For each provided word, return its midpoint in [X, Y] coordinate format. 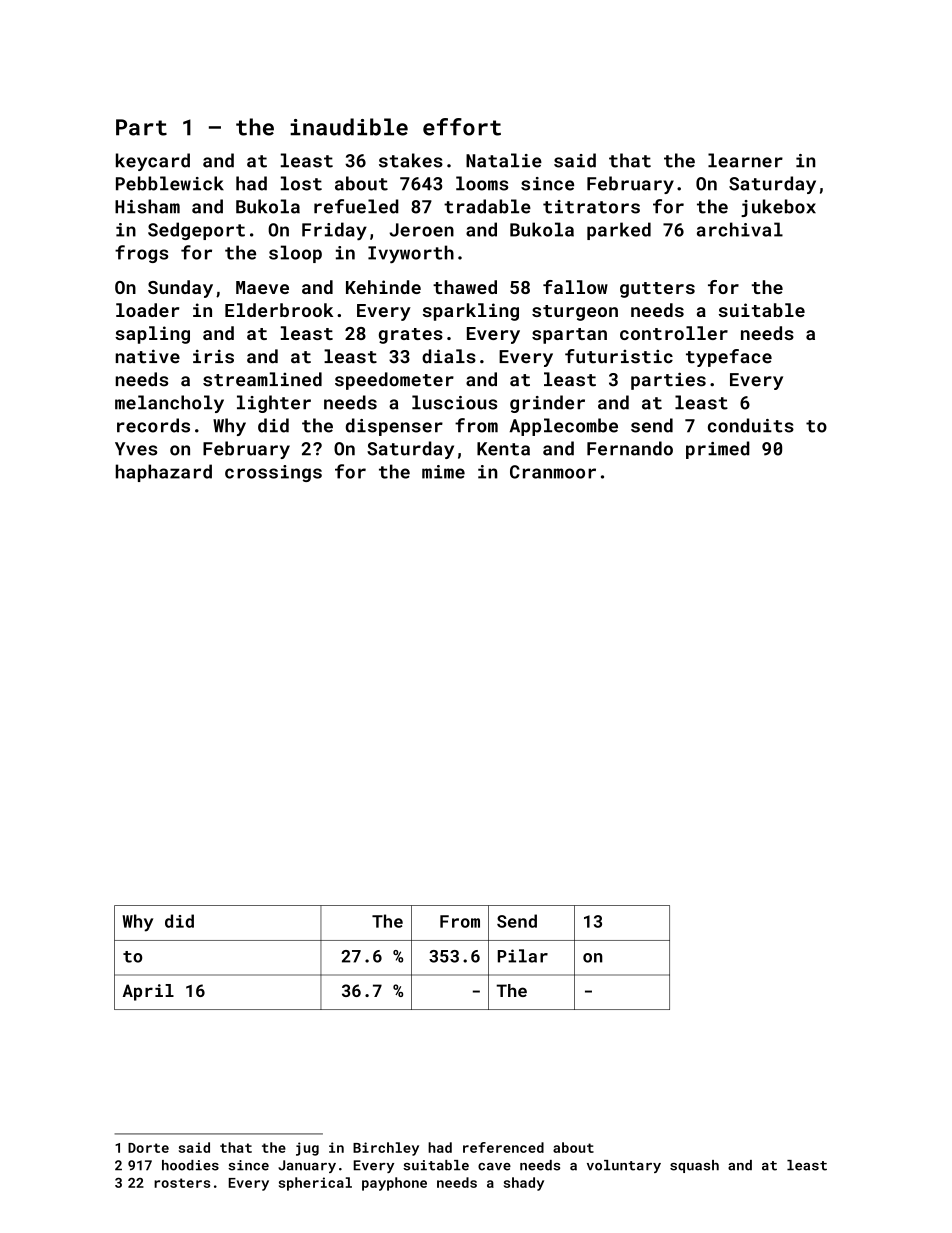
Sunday [180, 289]
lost [301, 183]
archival [740, 229]
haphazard [164, 473]
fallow [575, 287]
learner [745, 160]
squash [694, 1166]
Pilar [523, 956]
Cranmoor [553, 472]
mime [443, 472]
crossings [273, 473]
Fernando [630, 448]
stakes [411, 160]
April [148, 992]
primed [718, 450]
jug [307, 1149]
